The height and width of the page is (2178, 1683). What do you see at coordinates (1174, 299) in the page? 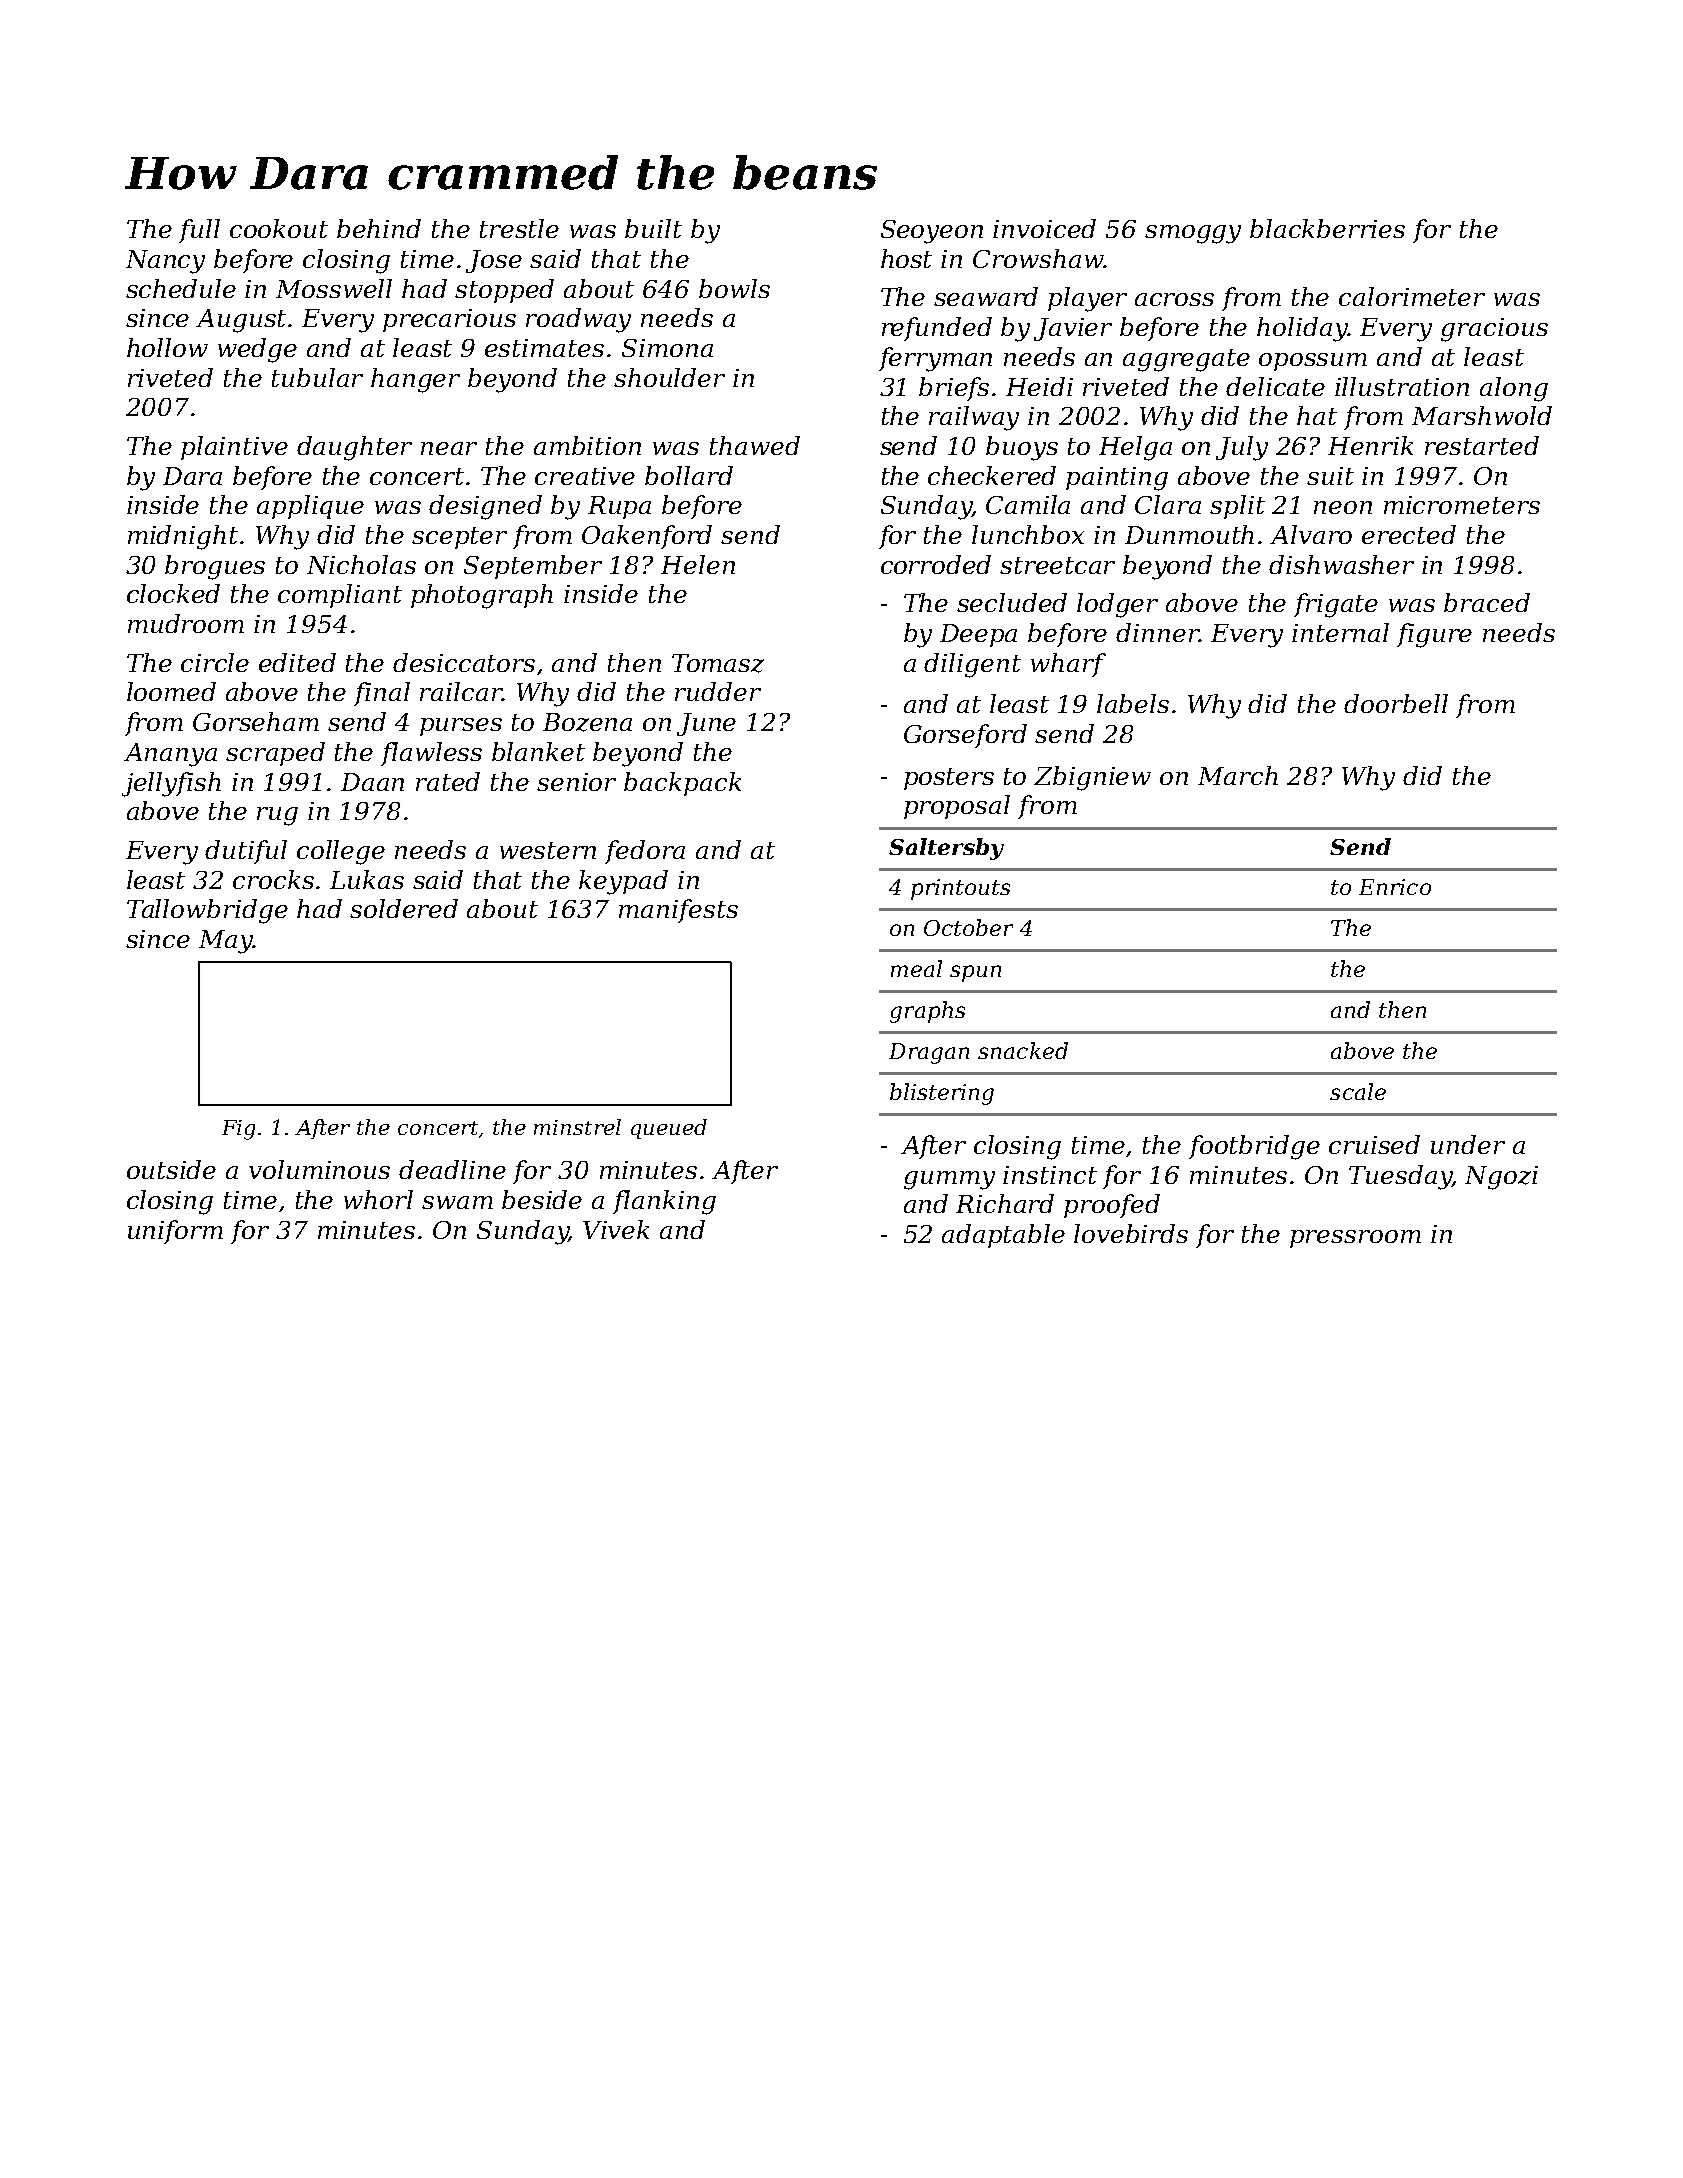
I see `across` at bounding box center [1174, 299].
